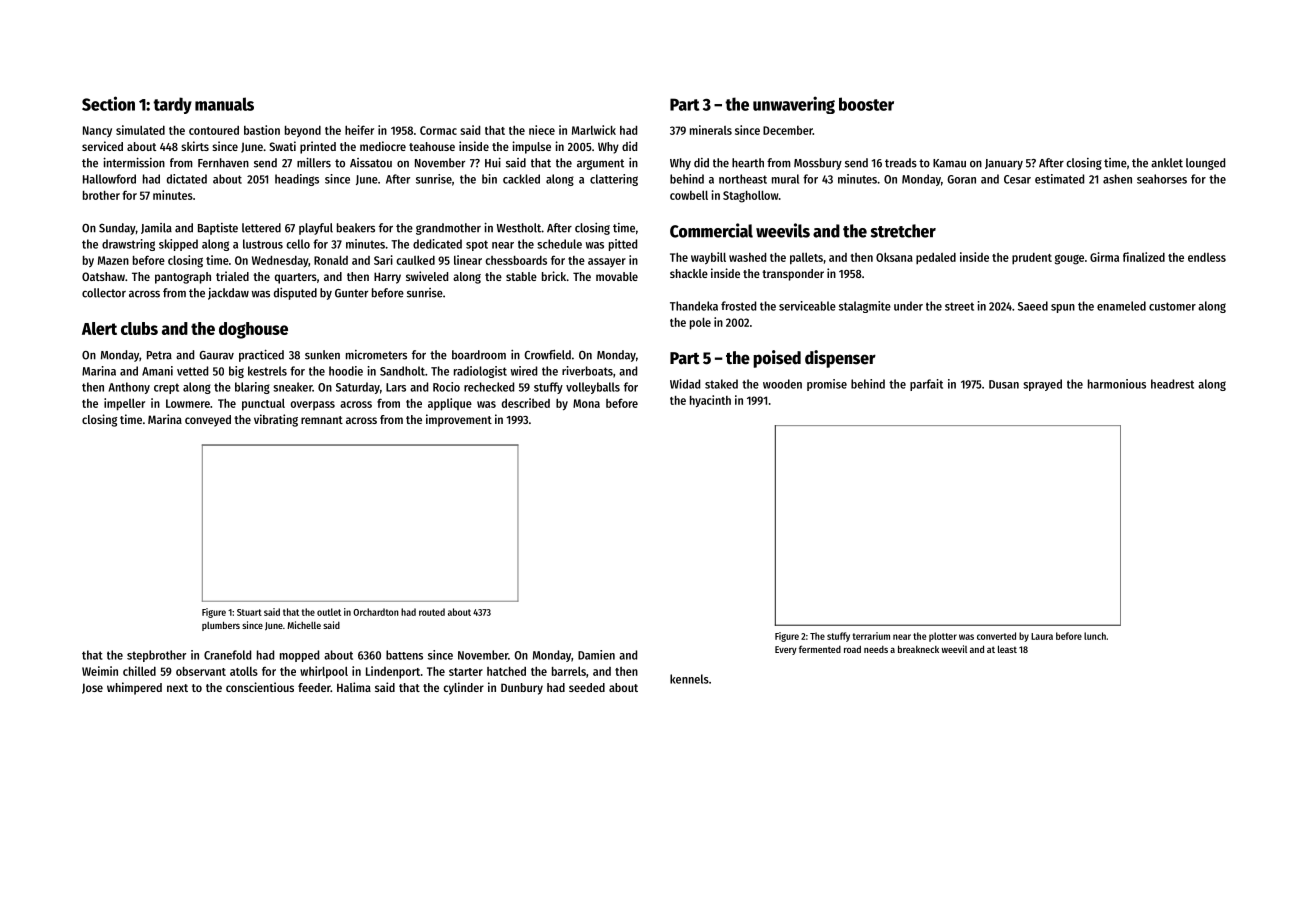  Describe the element at coordinates (794, 105) in the image. I see `unwavering` at that location.
